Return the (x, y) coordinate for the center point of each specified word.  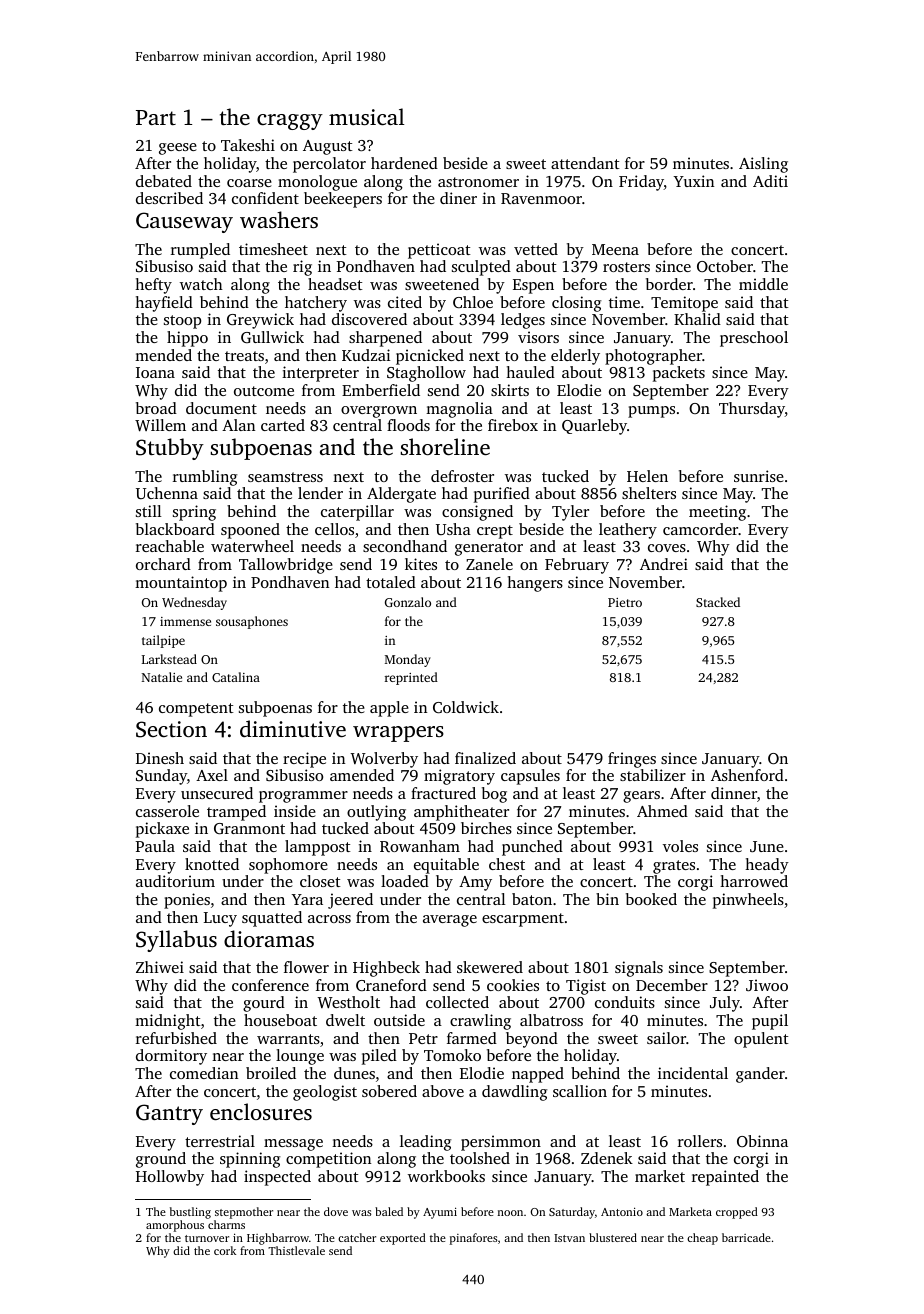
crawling (480, 1022)
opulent (761, 1040)
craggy (290, 122)
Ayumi (440, 1213)
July (725, 1004)
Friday (641, 183)
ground (161, 1160)
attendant (585, 163)
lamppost (318, 848)
